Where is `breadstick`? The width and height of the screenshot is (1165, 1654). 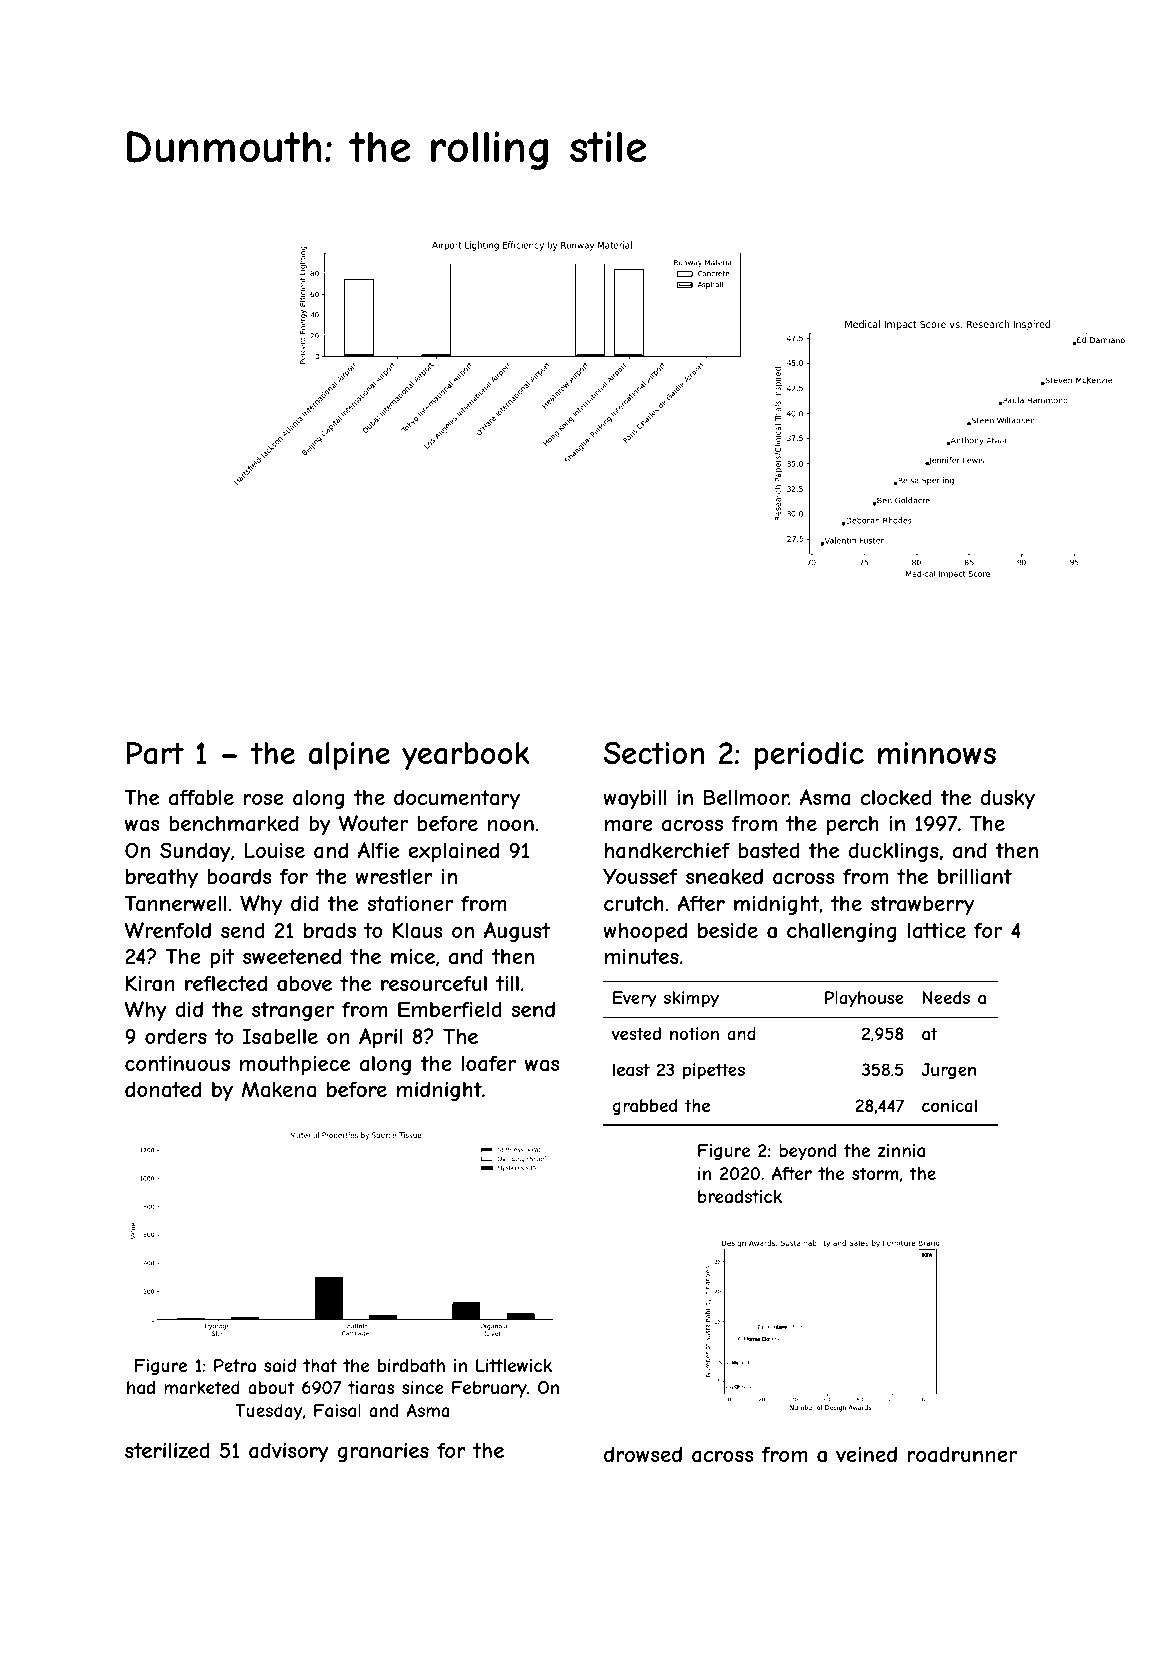 breadstick is located at coordinates (740, 1196).
